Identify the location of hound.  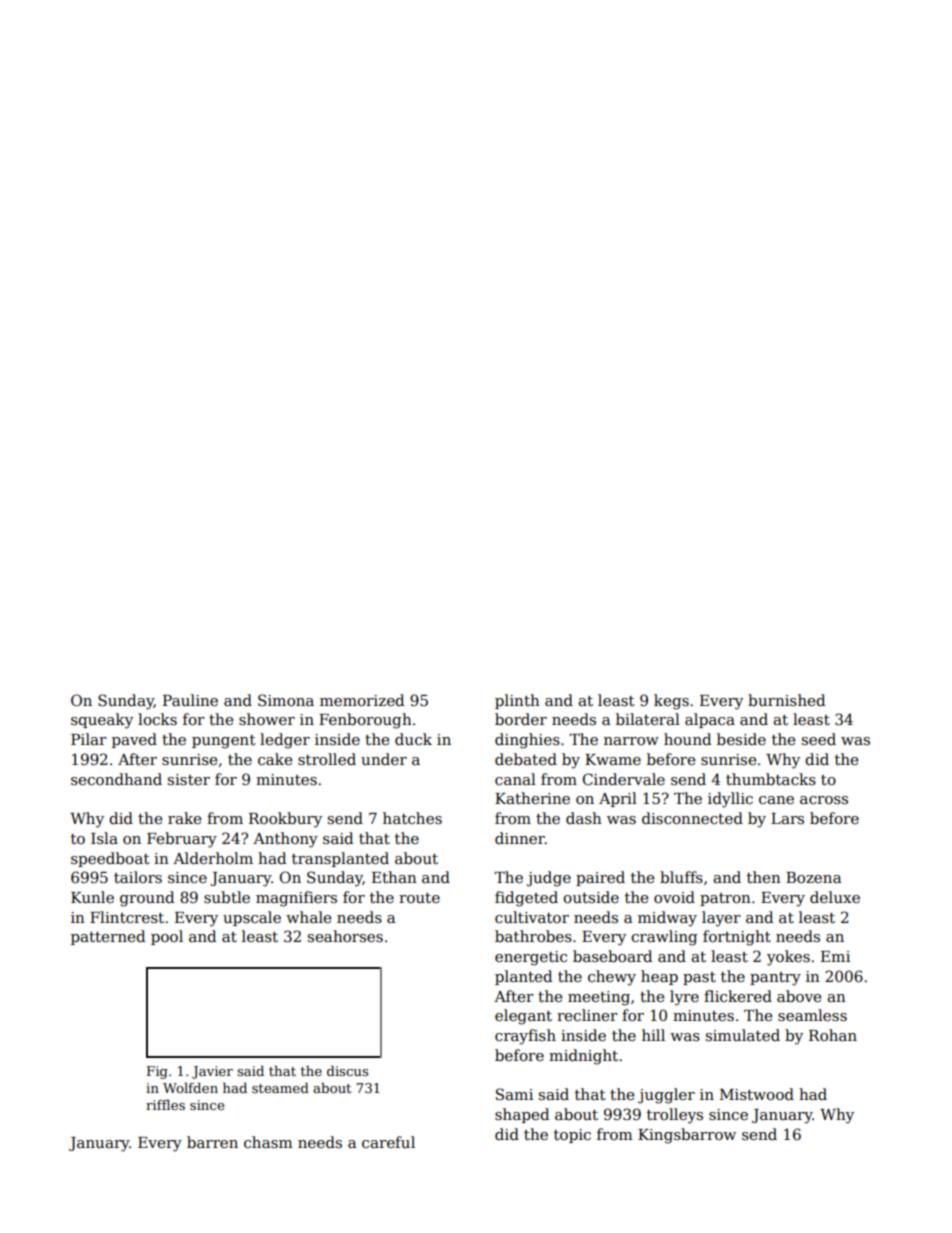
(687, 739).
